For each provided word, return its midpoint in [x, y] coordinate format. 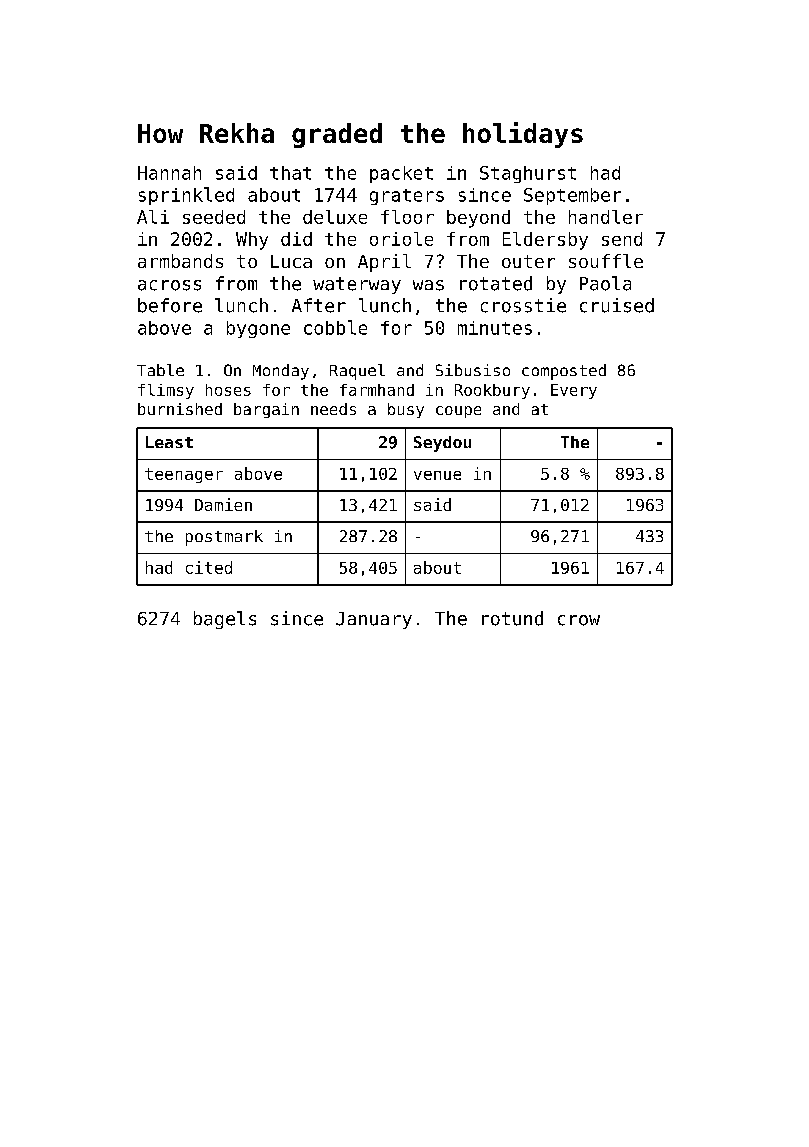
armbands [180, 261]
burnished [180, 409]
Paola [605, 283]
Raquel [357, 372]
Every [574, 391]
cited [209, 567]
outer [528, 261]
